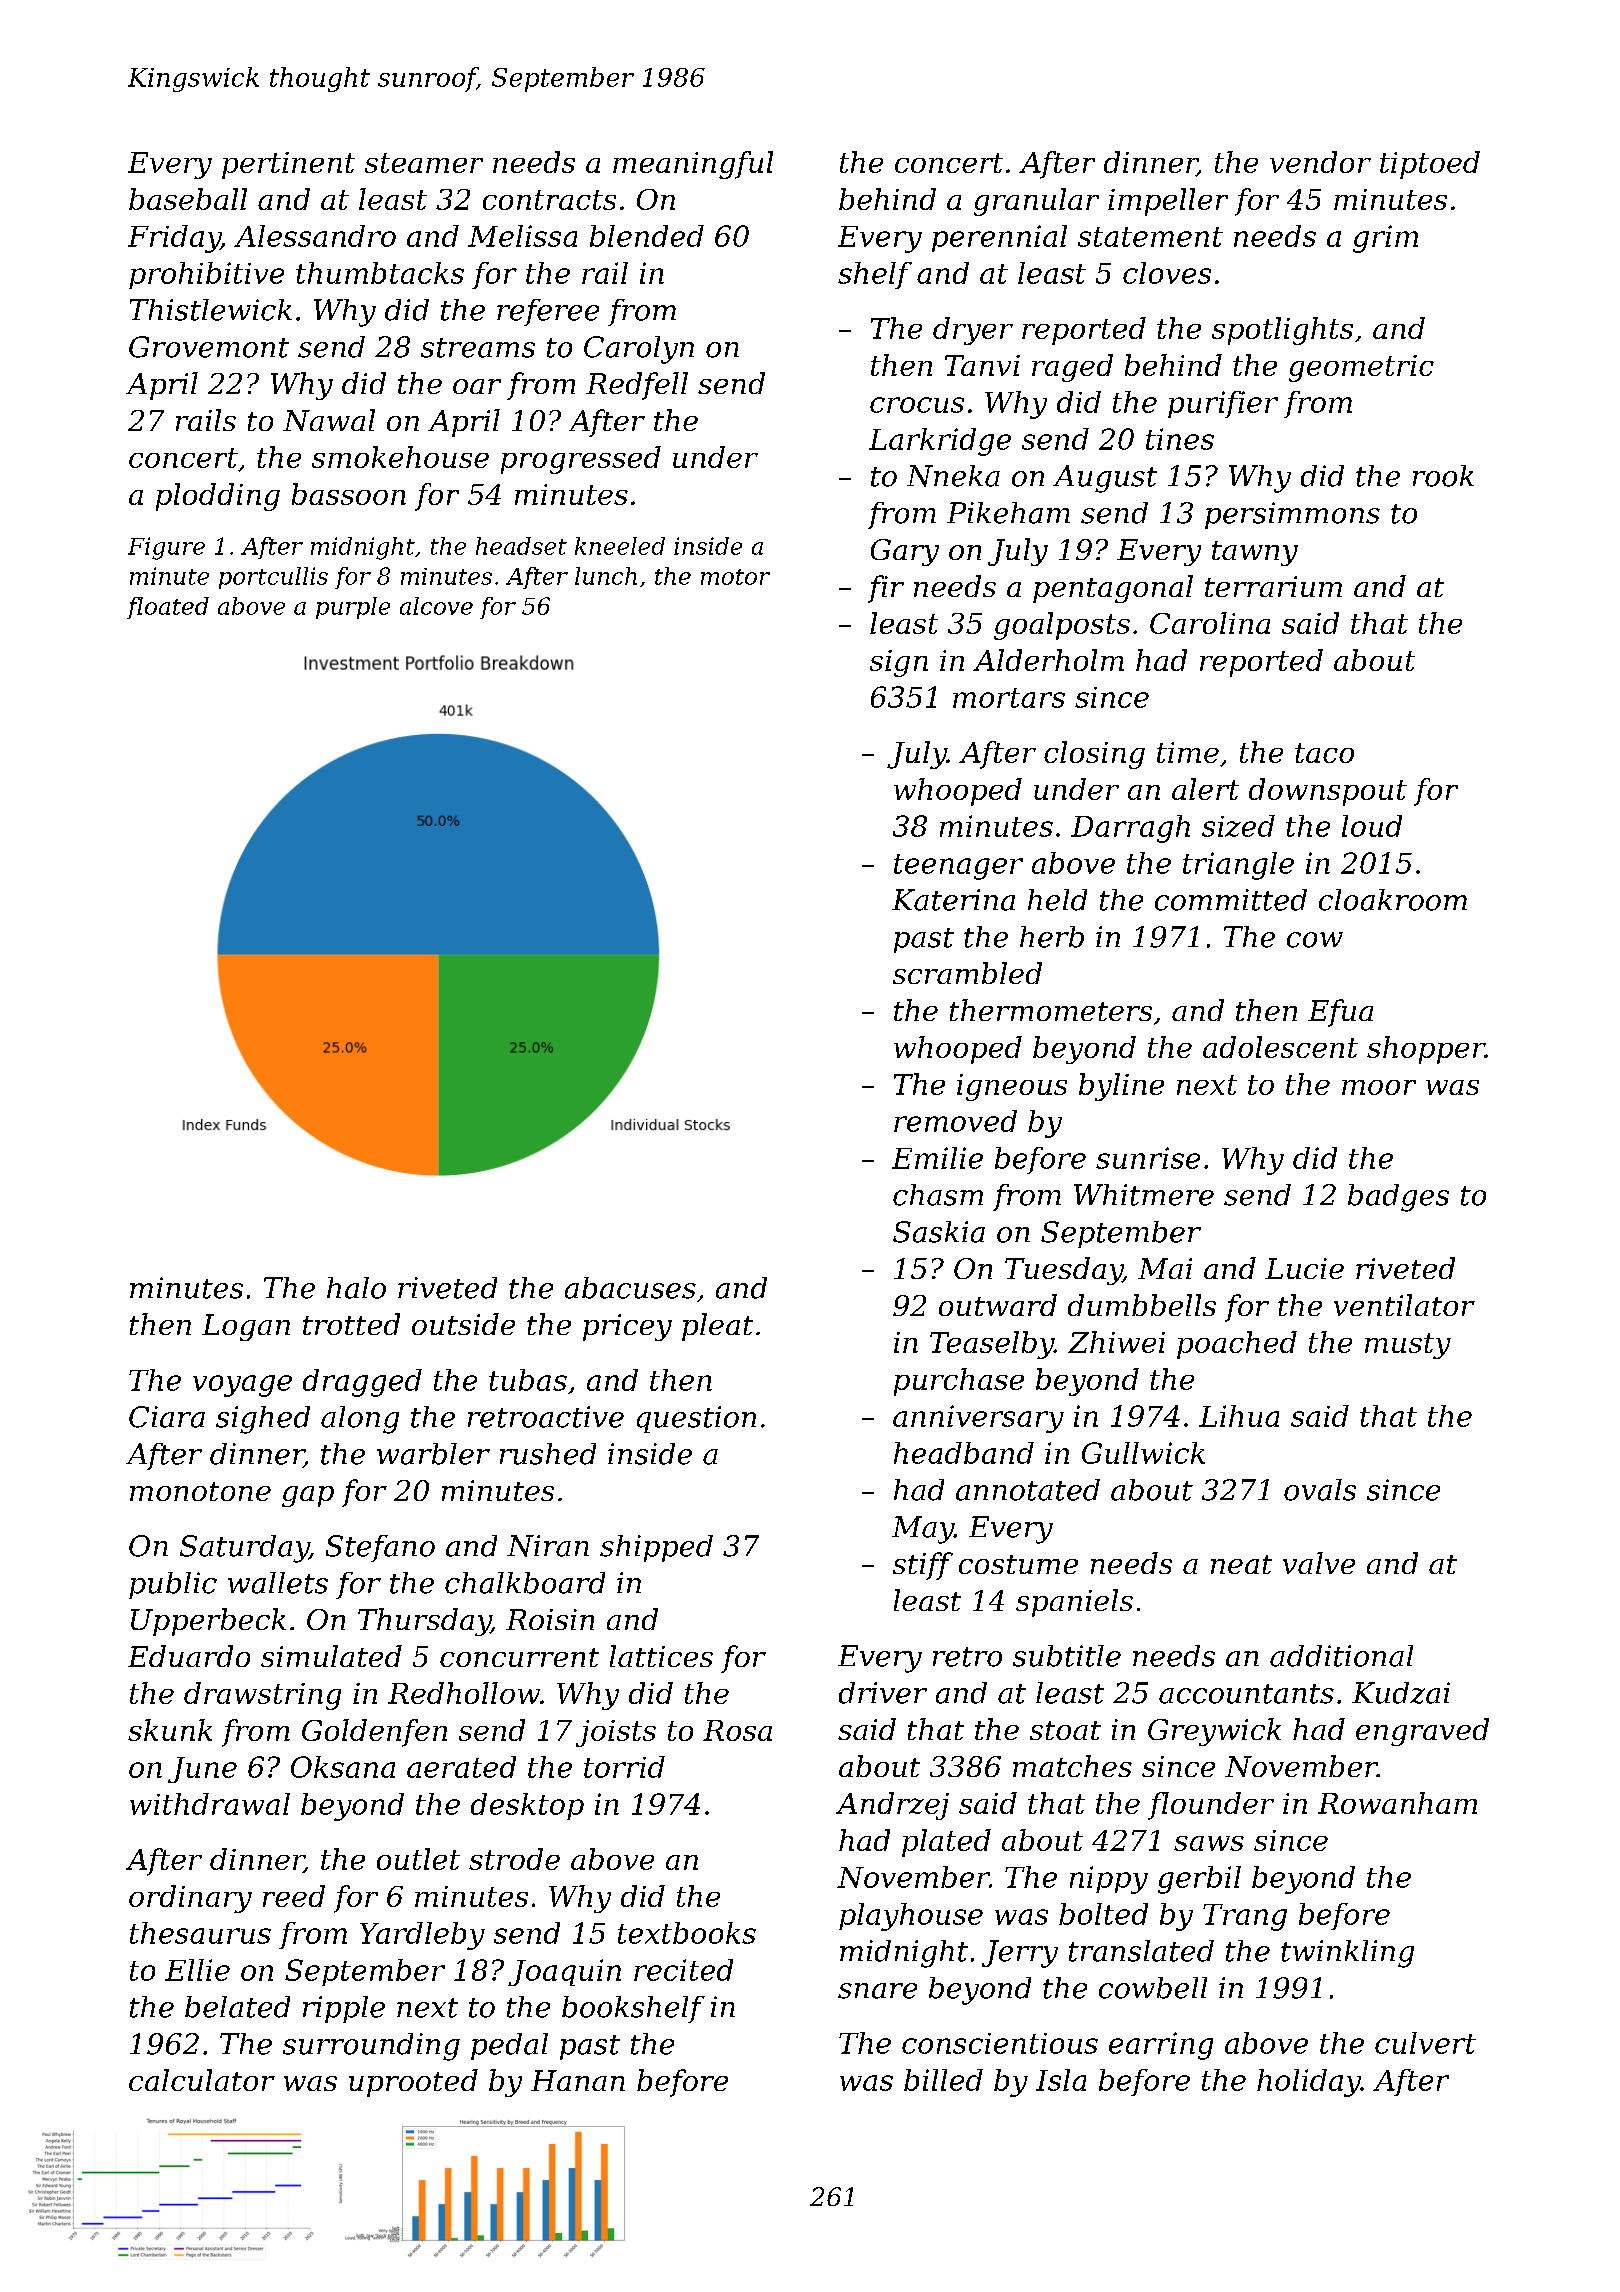  What do you see at coordinates (436, 606) in the image?
I see `alcove` at bounding box center [436, 606].
